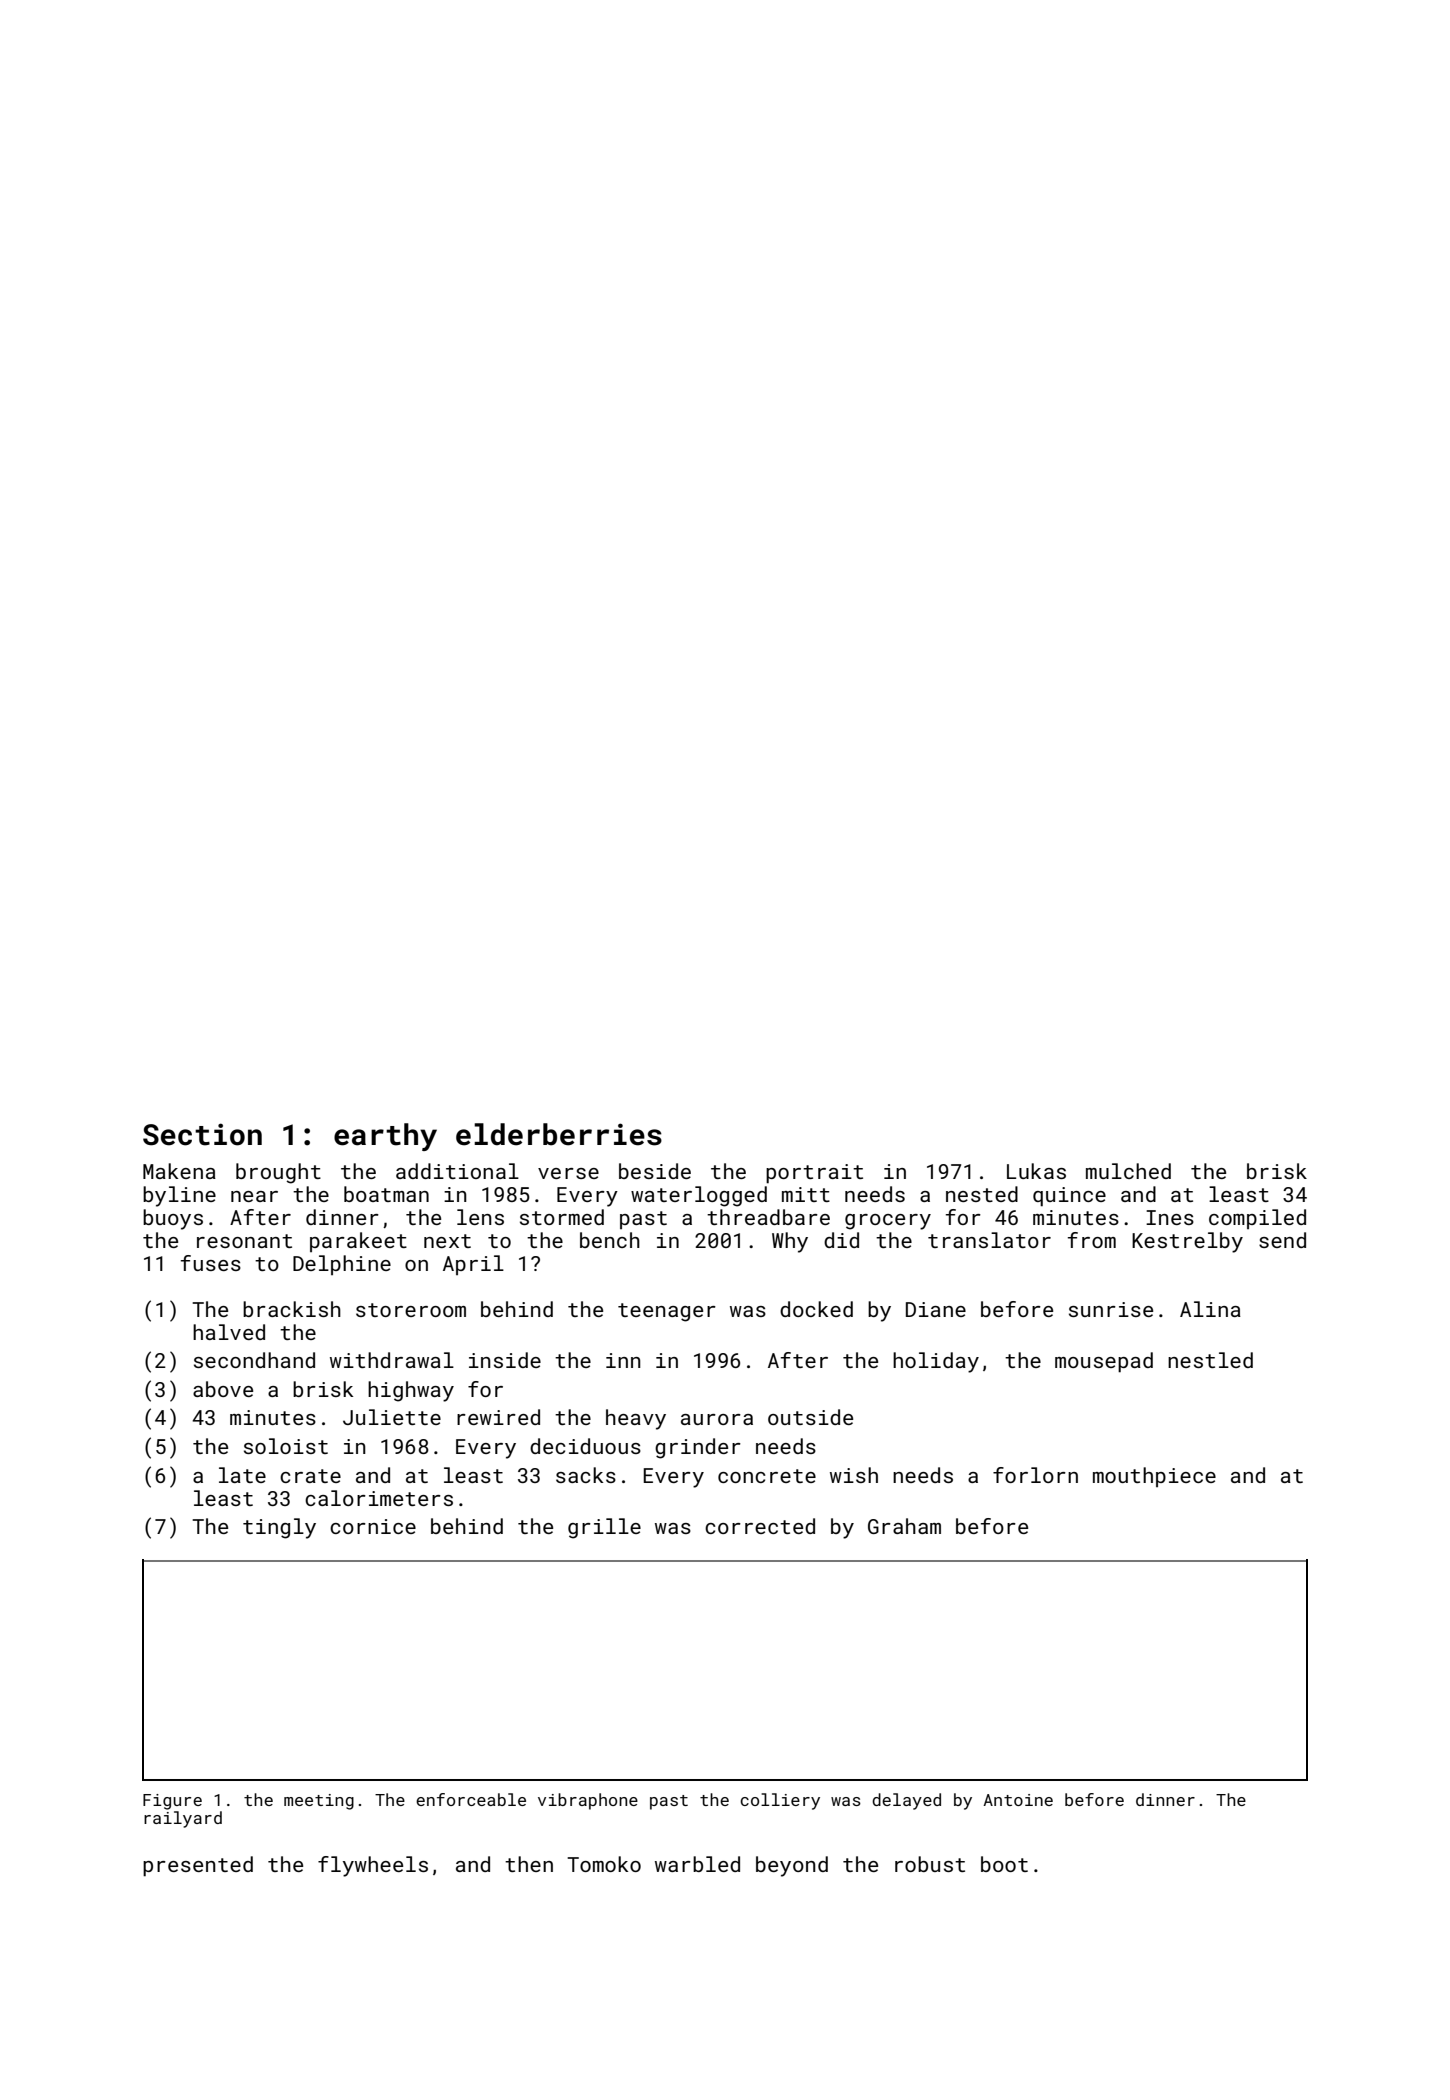  What do you see at coordinates (810, 1417) in the page?
I see `outside` at bounding box center [810, 1417].
